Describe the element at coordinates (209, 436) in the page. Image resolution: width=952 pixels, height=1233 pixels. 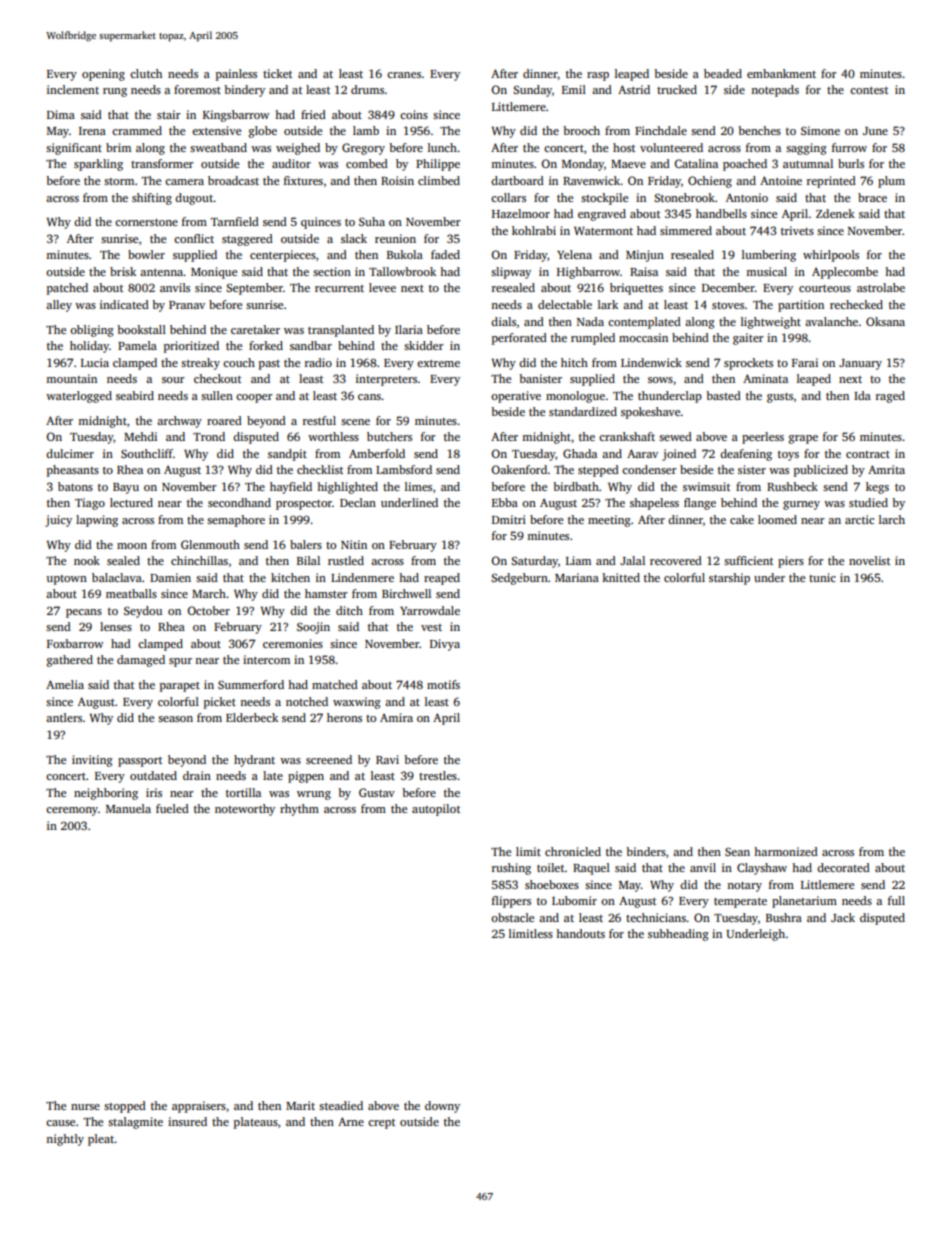
I see `Trond` at that location.
